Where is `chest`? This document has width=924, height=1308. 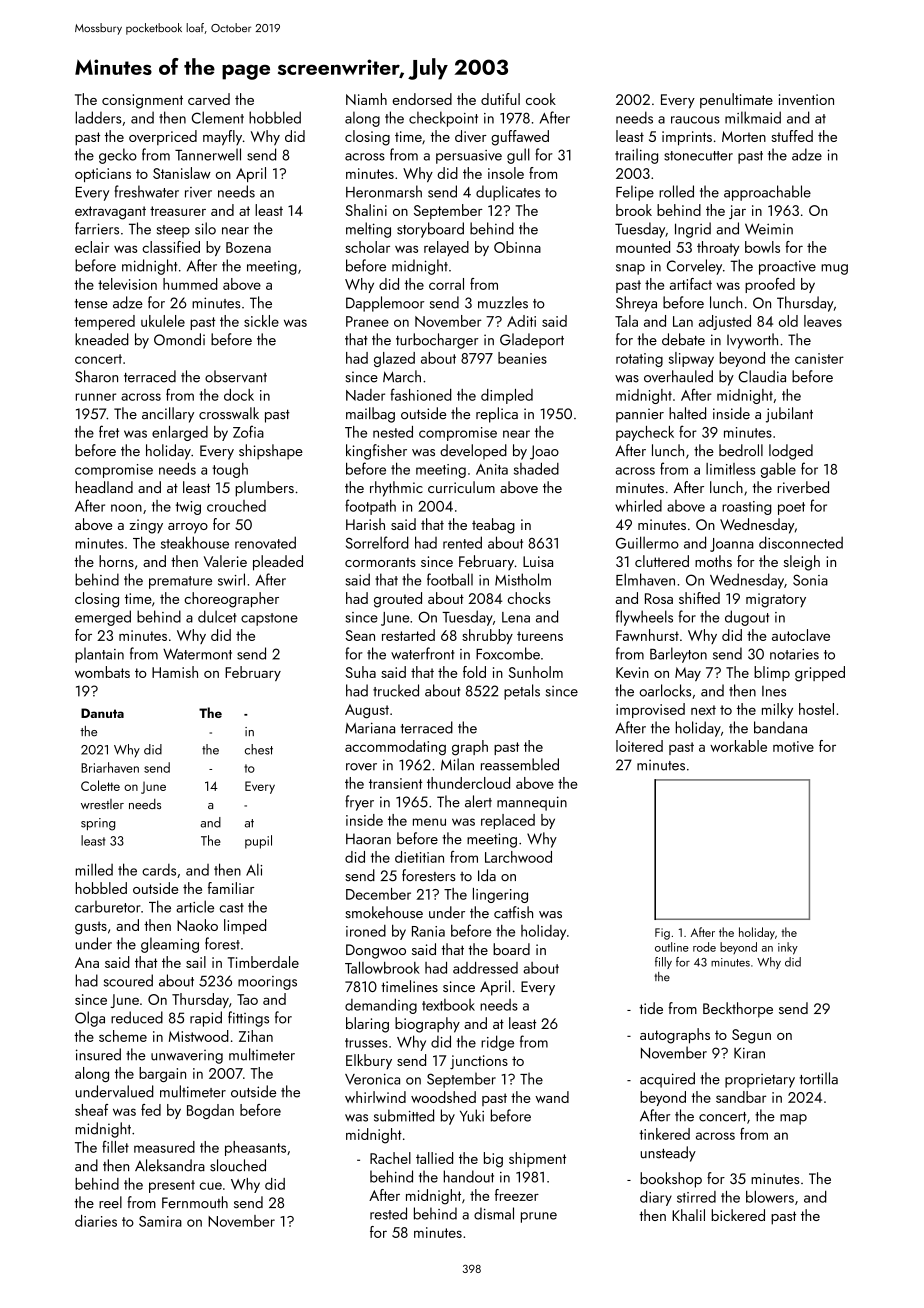 chest is located at coordinates (259, 749).
